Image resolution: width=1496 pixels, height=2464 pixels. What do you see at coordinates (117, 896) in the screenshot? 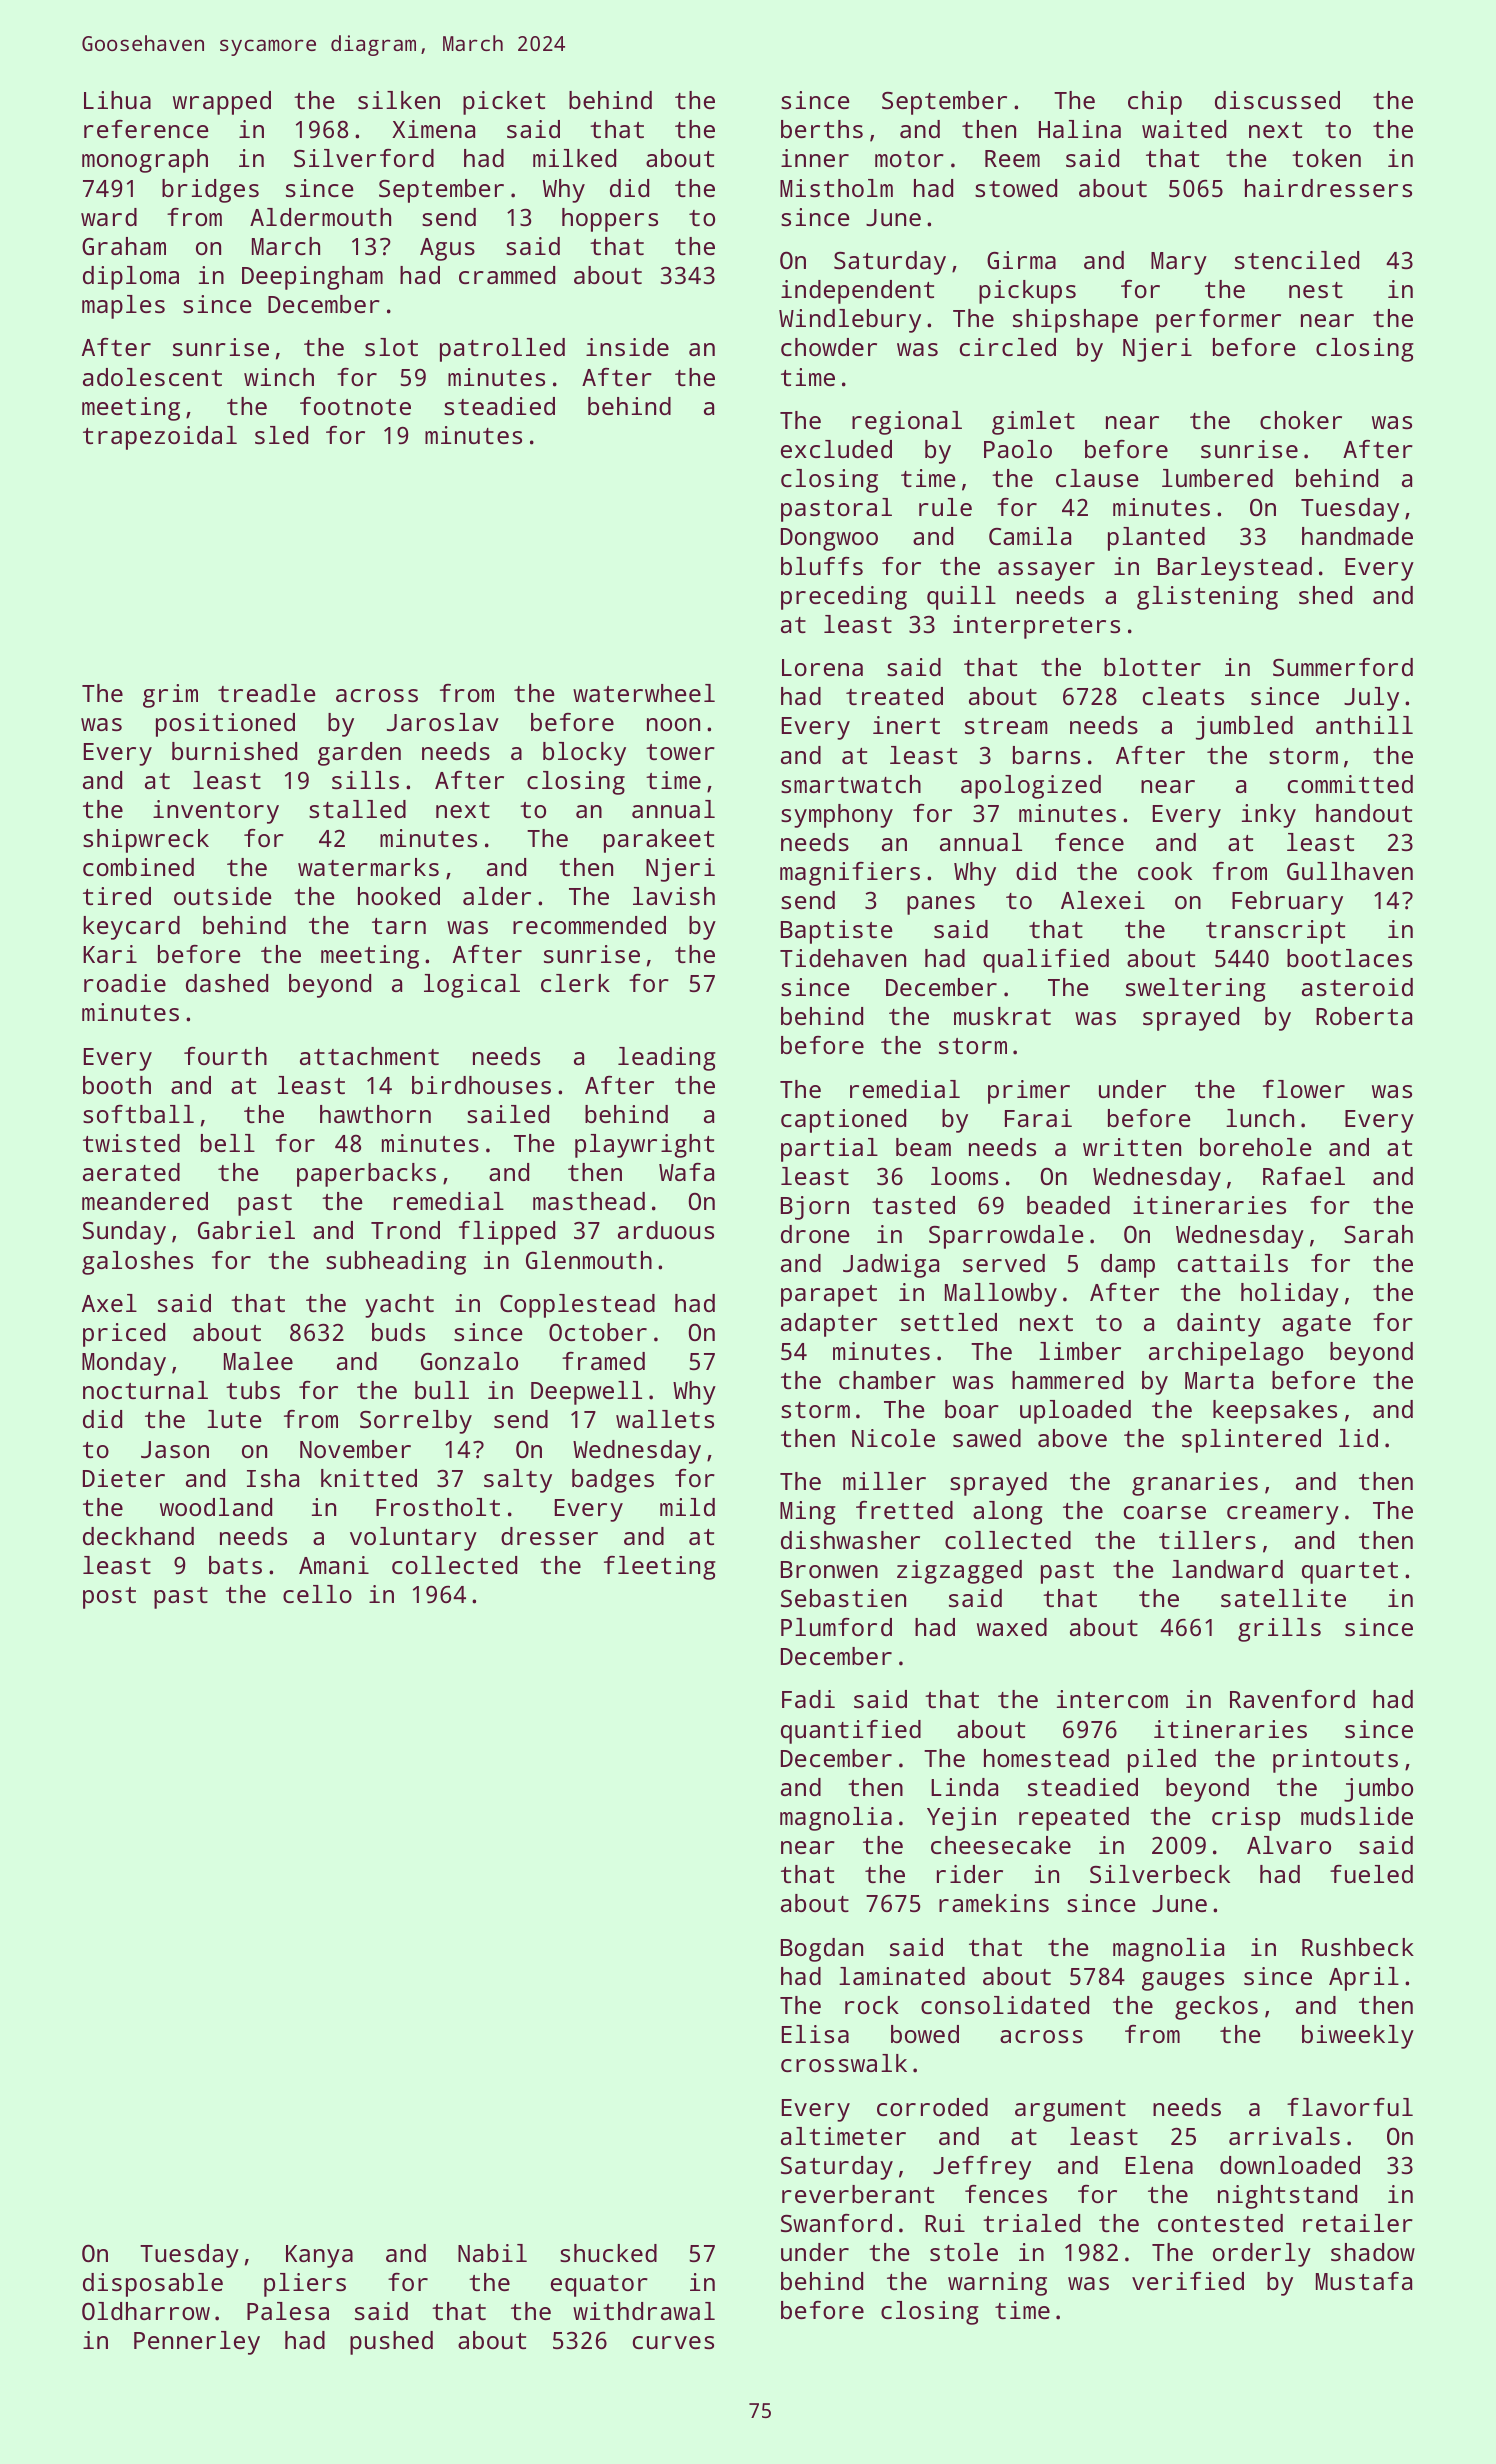
I see `tired` at bounding box center [117, 896].
